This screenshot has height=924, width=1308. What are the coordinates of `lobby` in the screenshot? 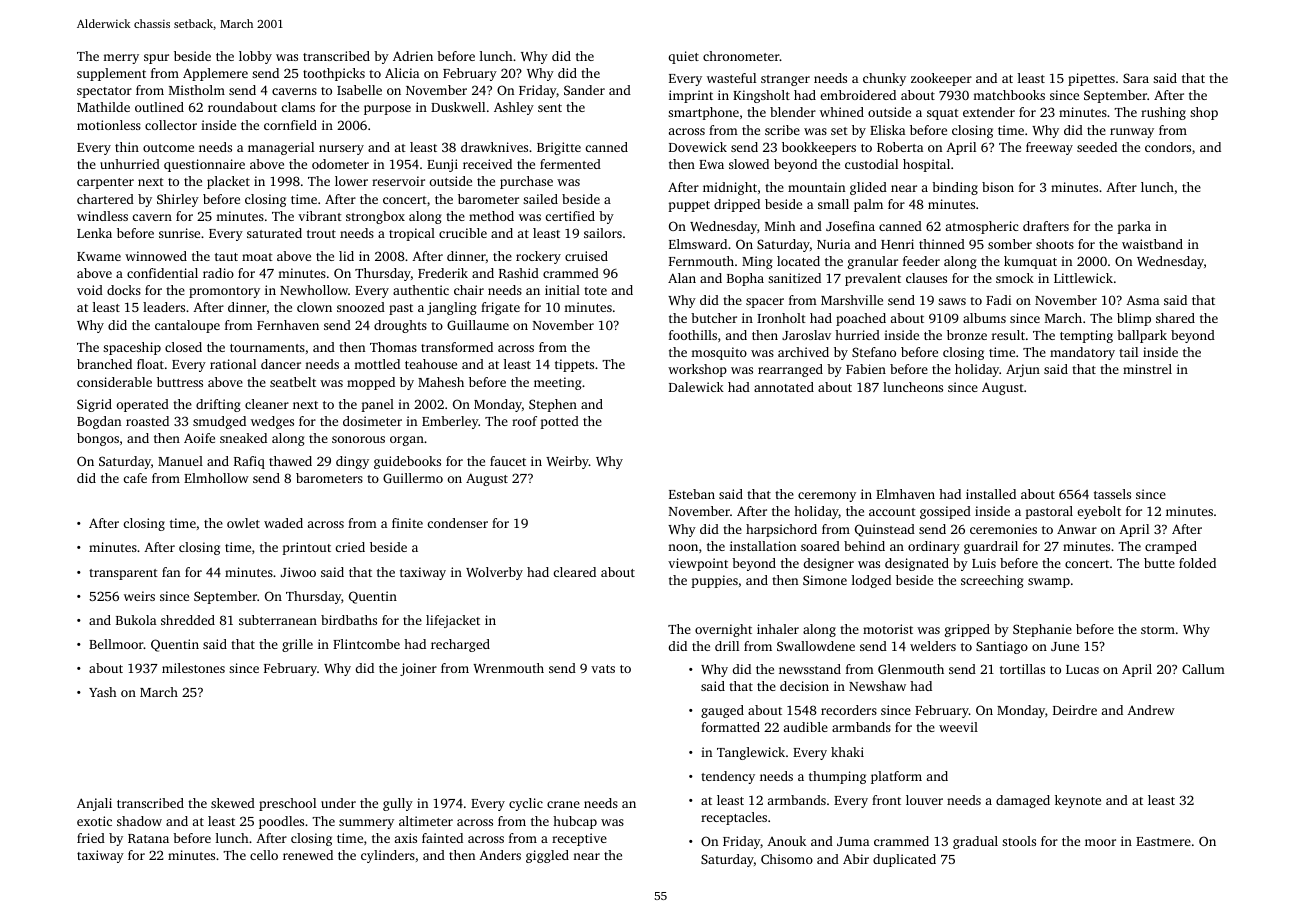 It's located at (255, 57).
